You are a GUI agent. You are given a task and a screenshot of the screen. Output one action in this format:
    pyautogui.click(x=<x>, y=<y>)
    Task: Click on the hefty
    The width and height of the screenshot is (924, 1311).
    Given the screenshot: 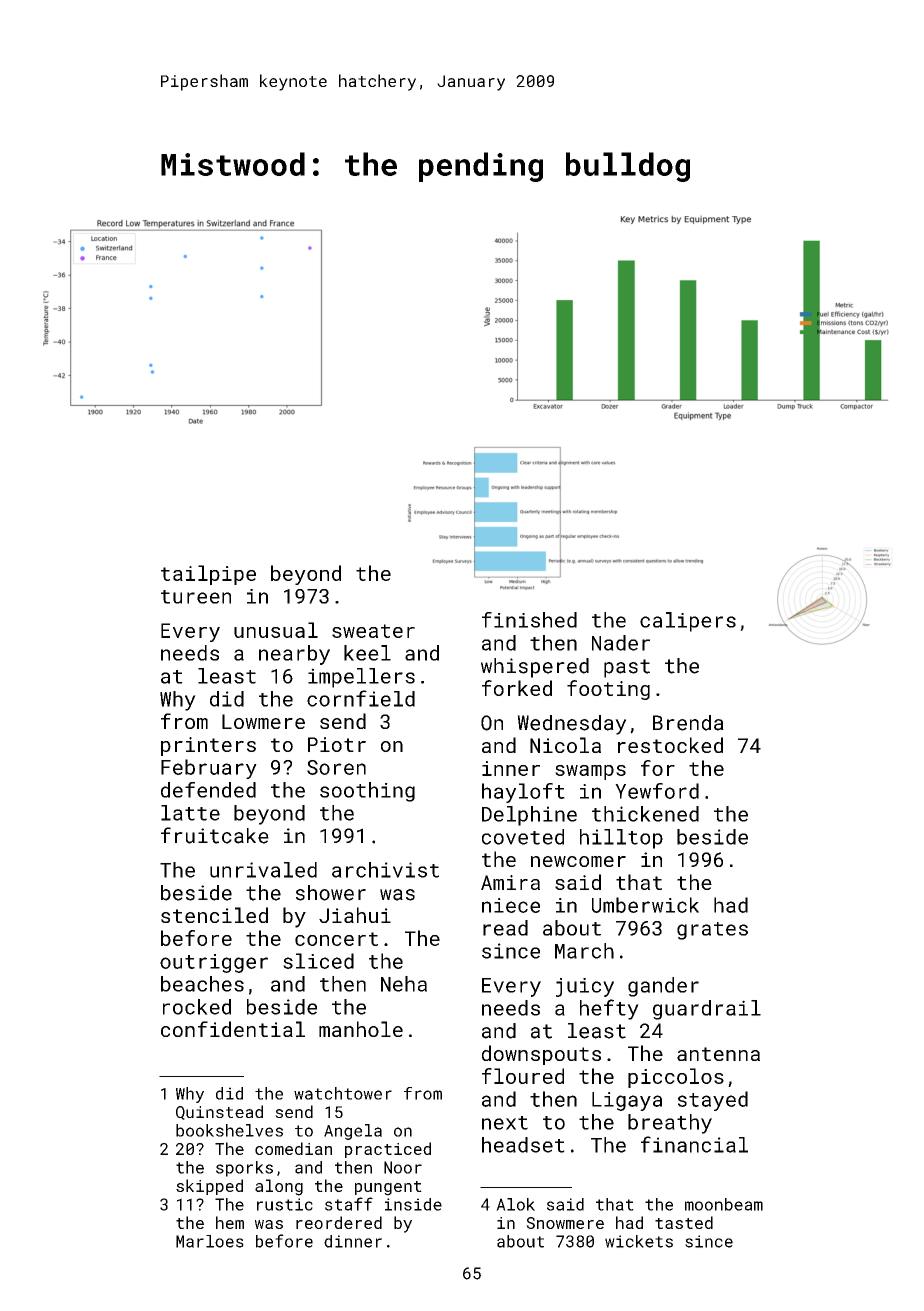 What is the action you would take?
    pyautogui.click(x=609, y=1009)
